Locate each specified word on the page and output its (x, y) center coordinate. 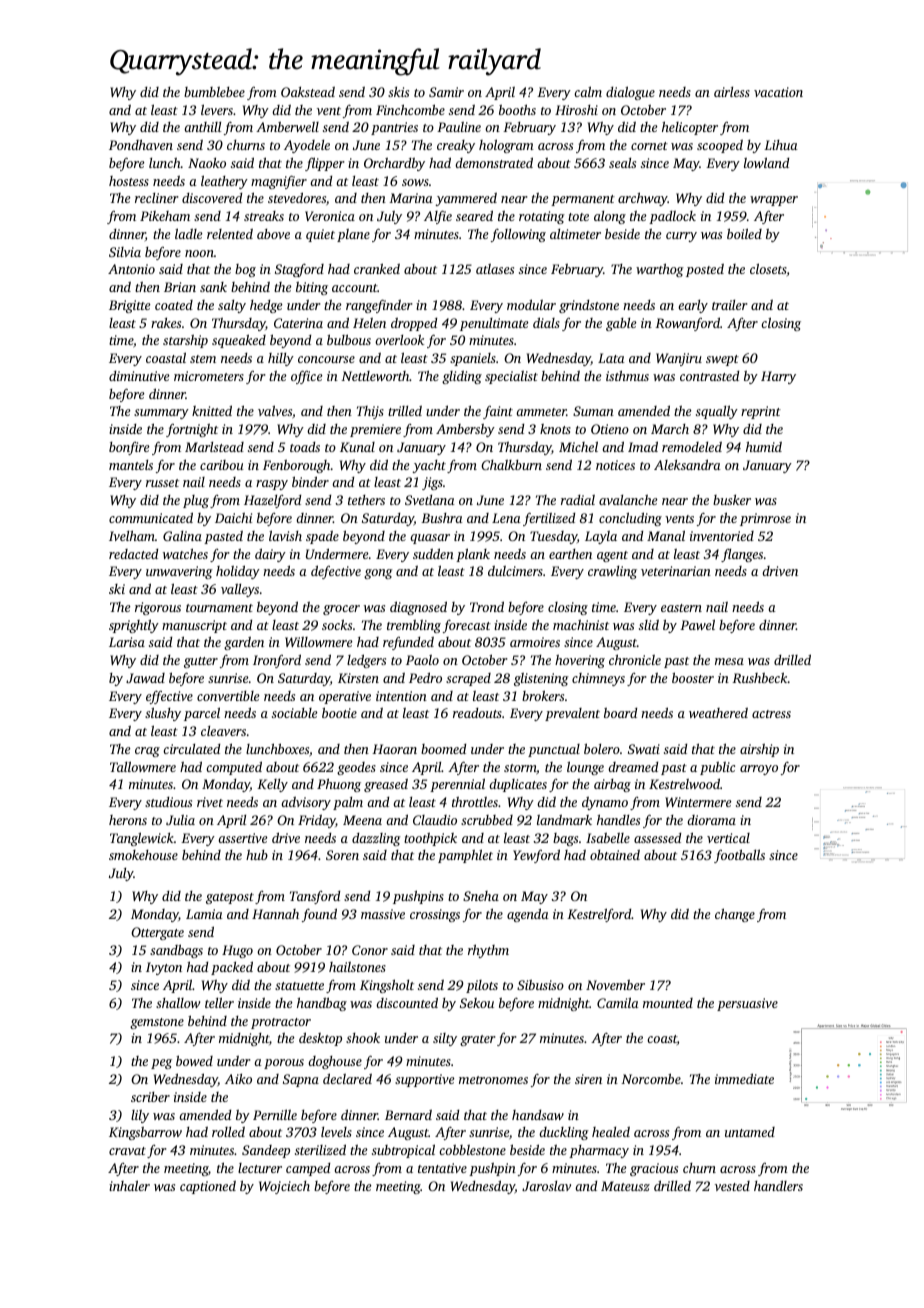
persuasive (747, 1004)
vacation (778, 92)
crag (147, 752)
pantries (394, 128)
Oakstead (308, 92)
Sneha (481, 896)
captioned (208, 1187)
